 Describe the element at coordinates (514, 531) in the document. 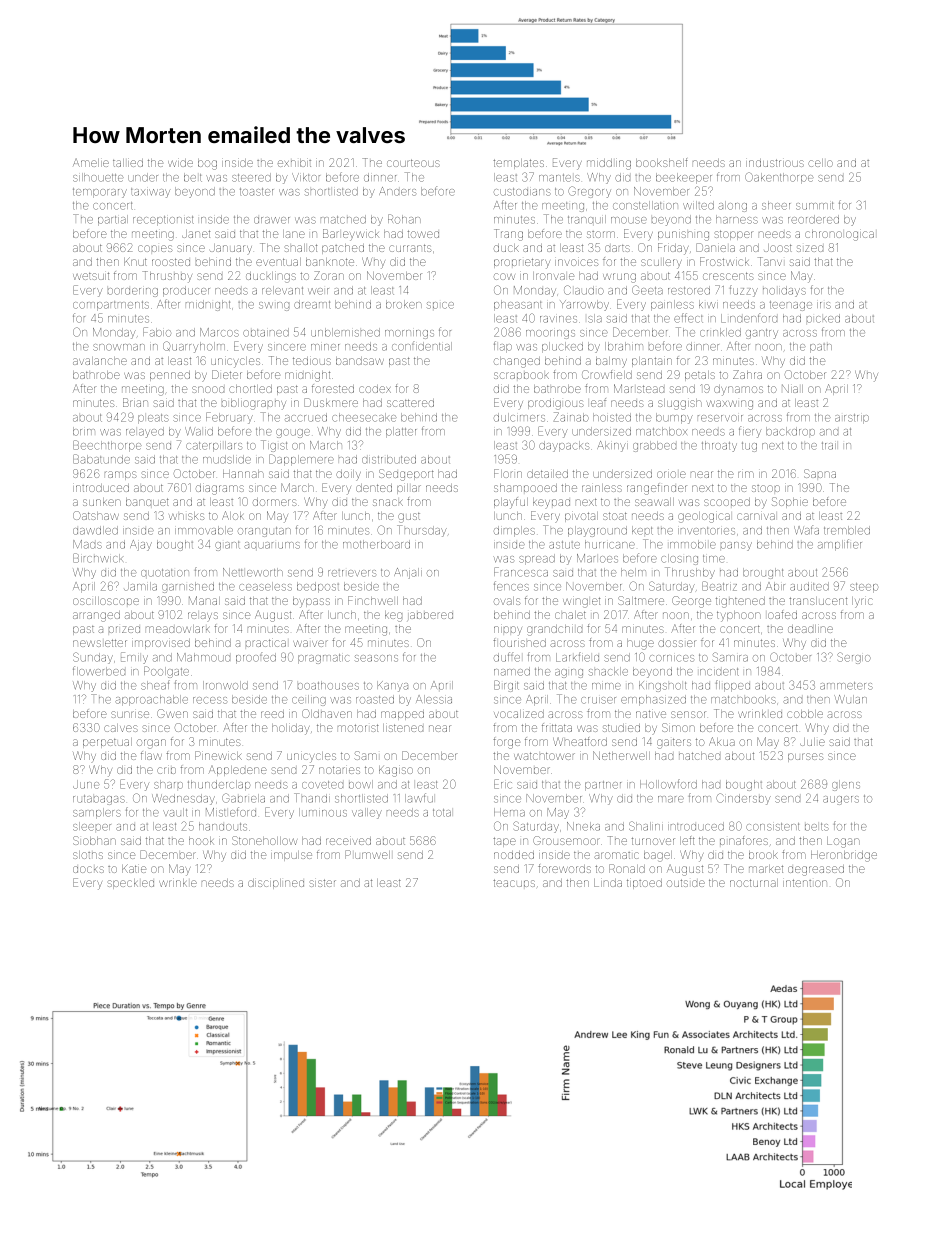

I see `dimples` at that location.
